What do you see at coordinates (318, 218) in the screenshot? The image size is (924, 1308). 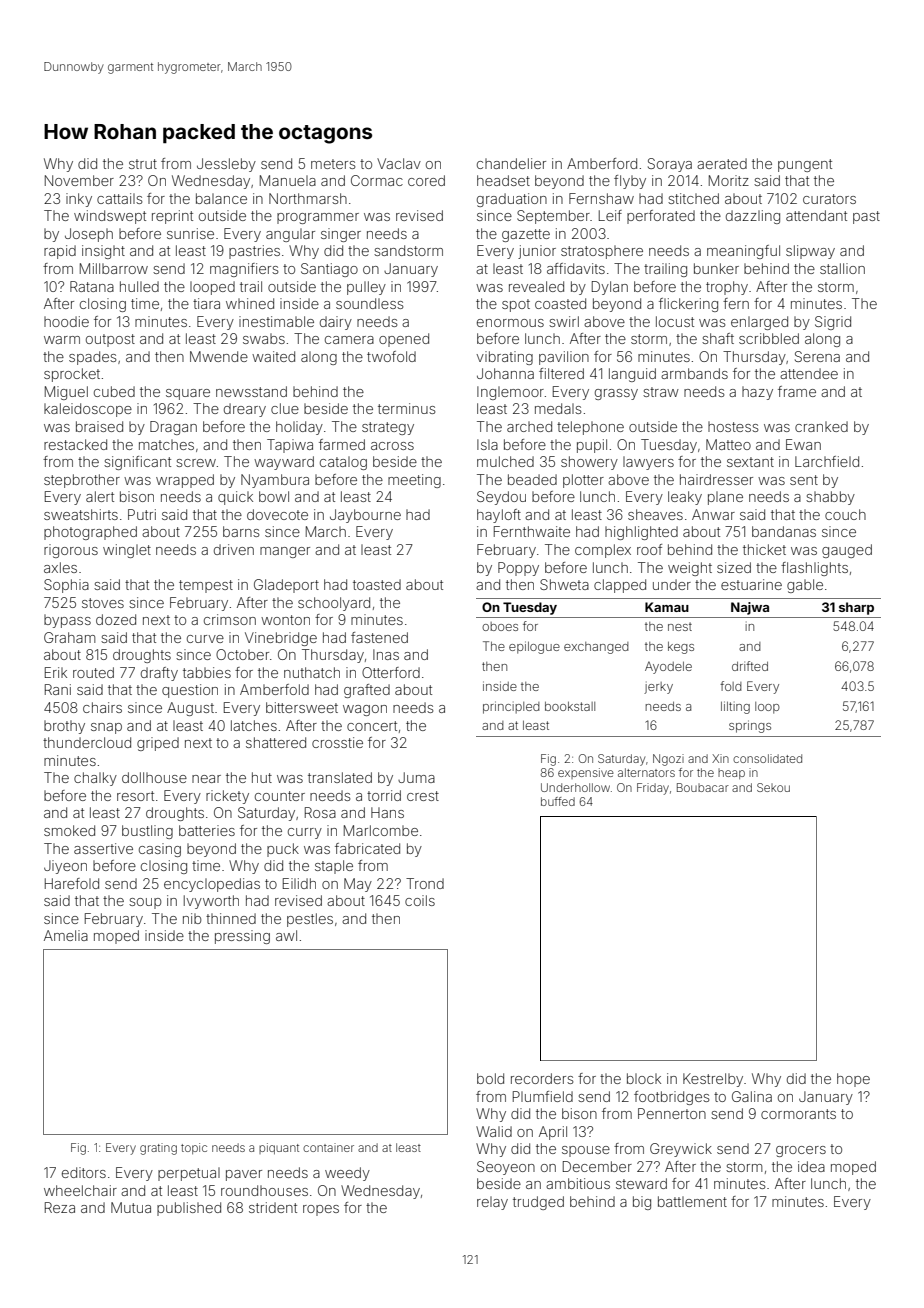 I see `programmer` at bounding box center [318, 218].
